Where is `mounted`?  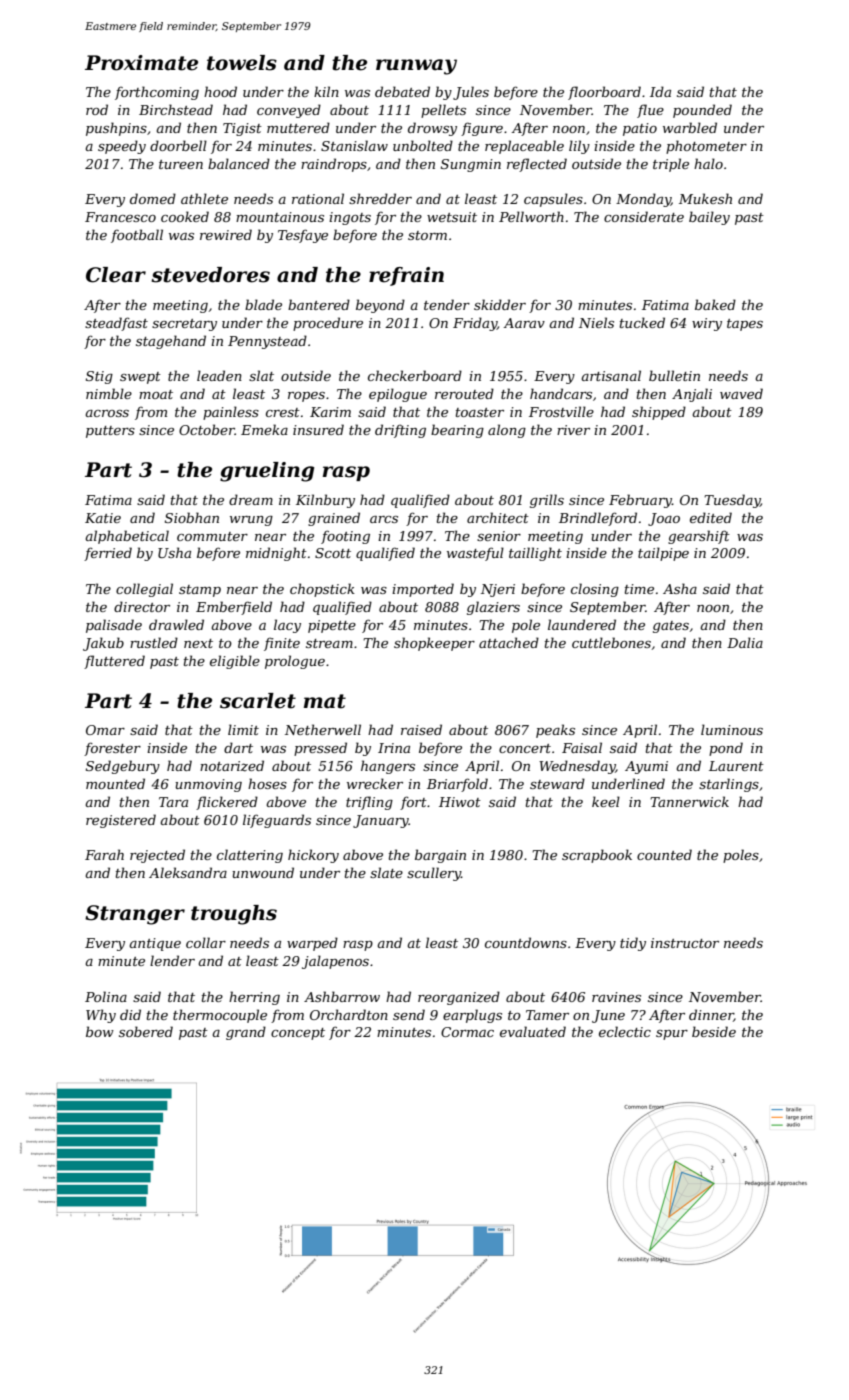
mounted is located at coordinates (115, 783).
